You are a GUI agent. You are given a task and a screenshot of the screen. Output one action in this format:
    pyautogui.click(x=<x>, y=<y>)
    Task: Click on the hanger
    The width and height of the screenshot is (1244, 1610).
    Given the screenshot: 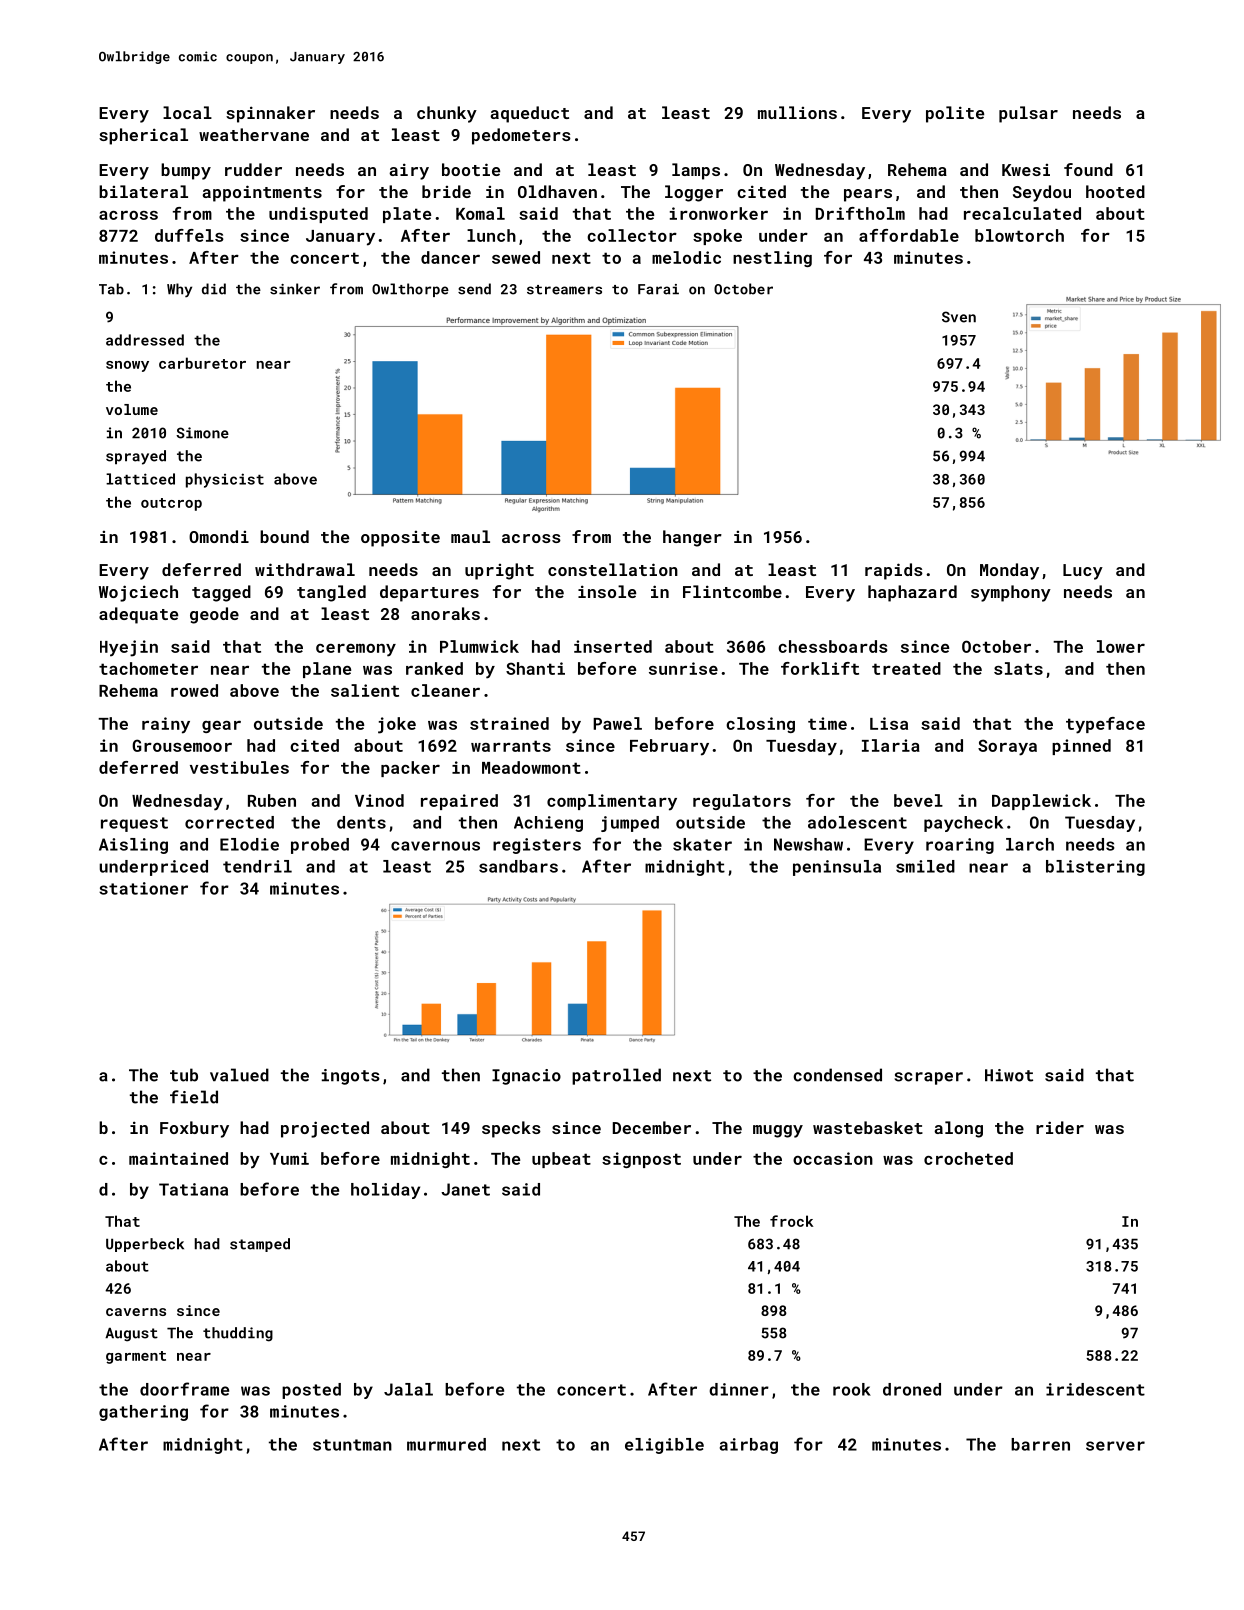 What is the action you would take?
    pyautogui.click(x=692, y=538)
